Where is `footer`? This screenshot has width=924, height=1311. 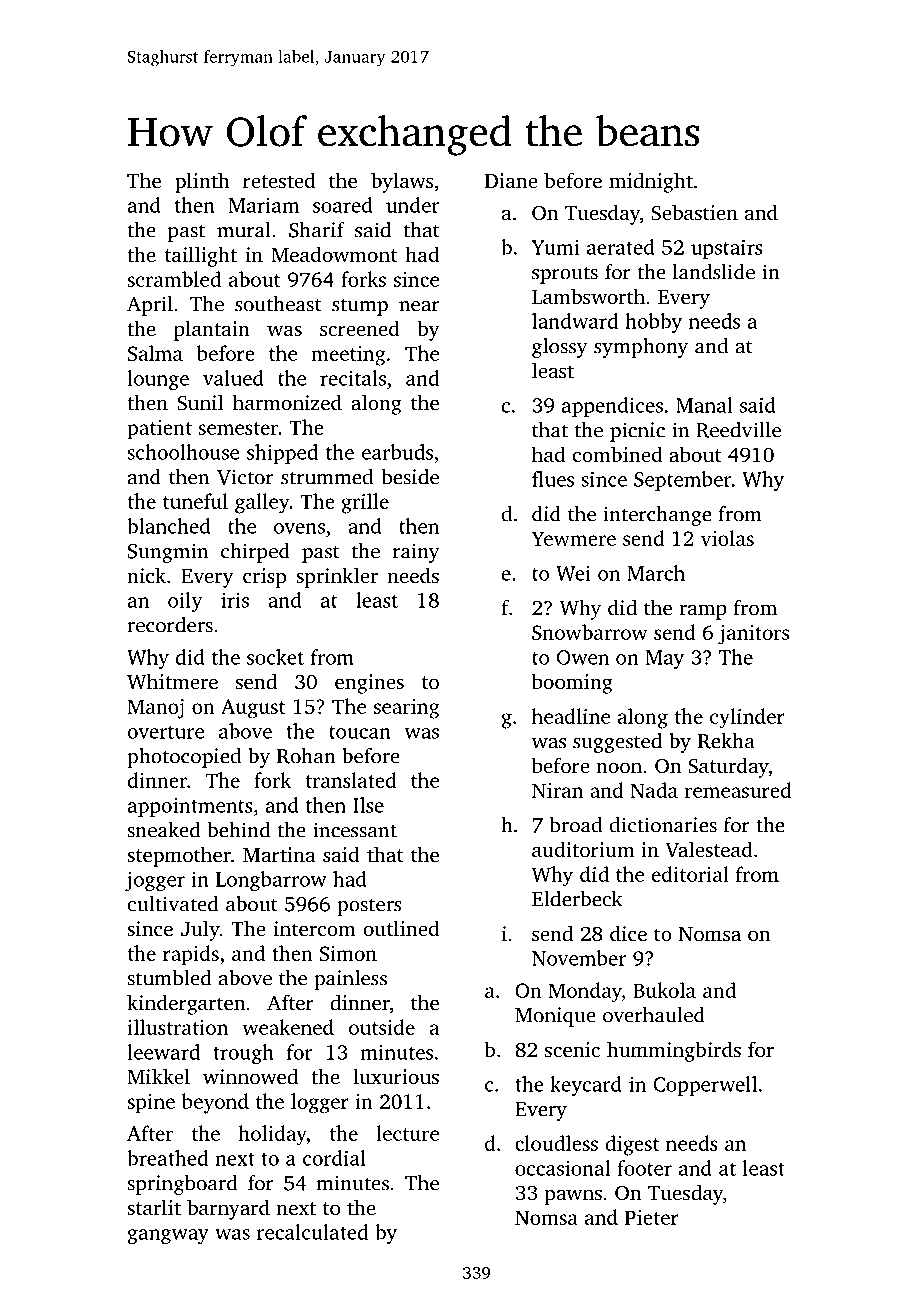
footer is located at coordinates (645, 1168).
